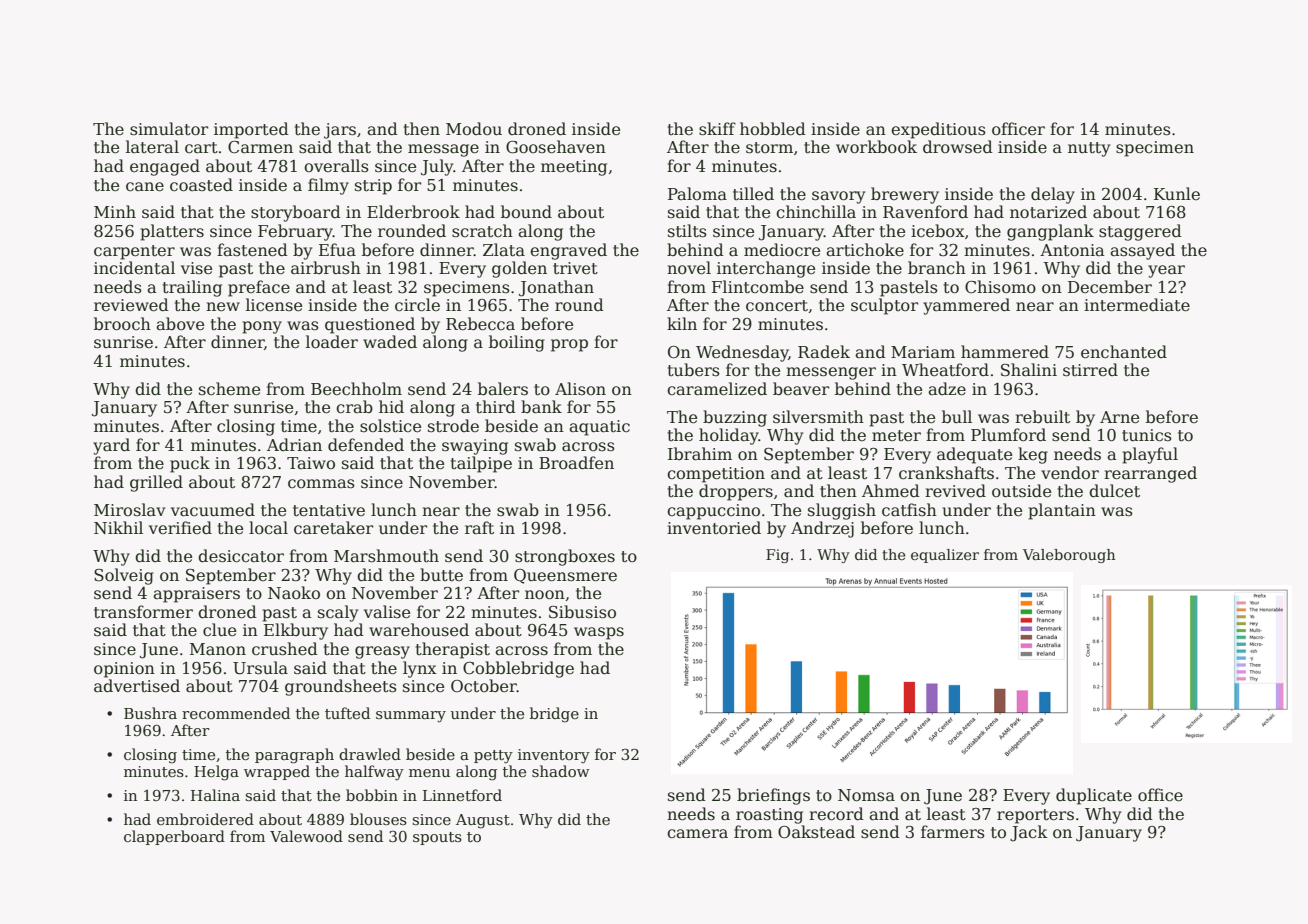 The height and width of the document is (924, 1308). I want to click on rebuilt, so click(1042, 417).
